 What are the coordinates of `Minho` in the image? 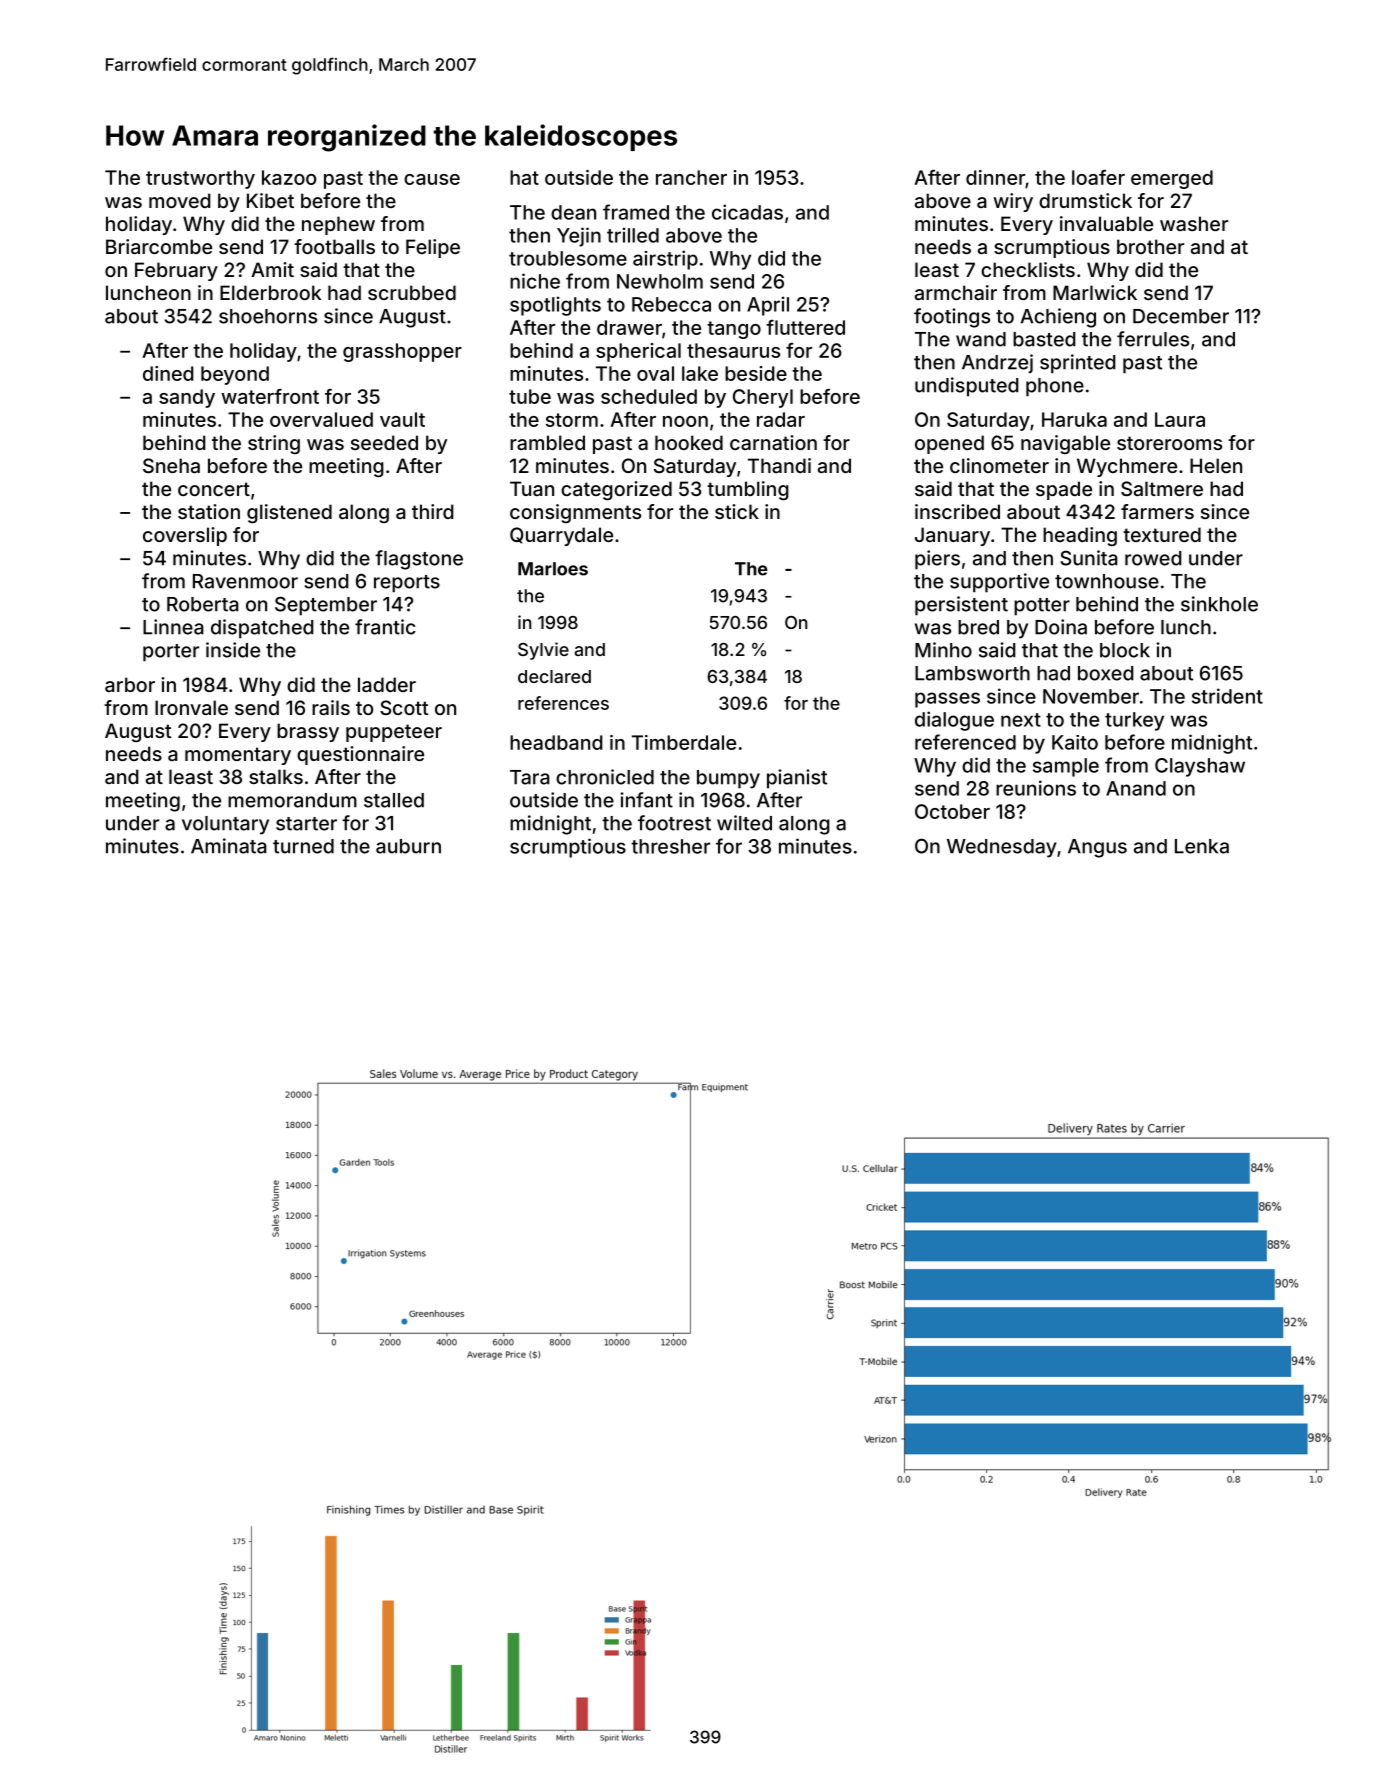 It's located at (943, 650).
